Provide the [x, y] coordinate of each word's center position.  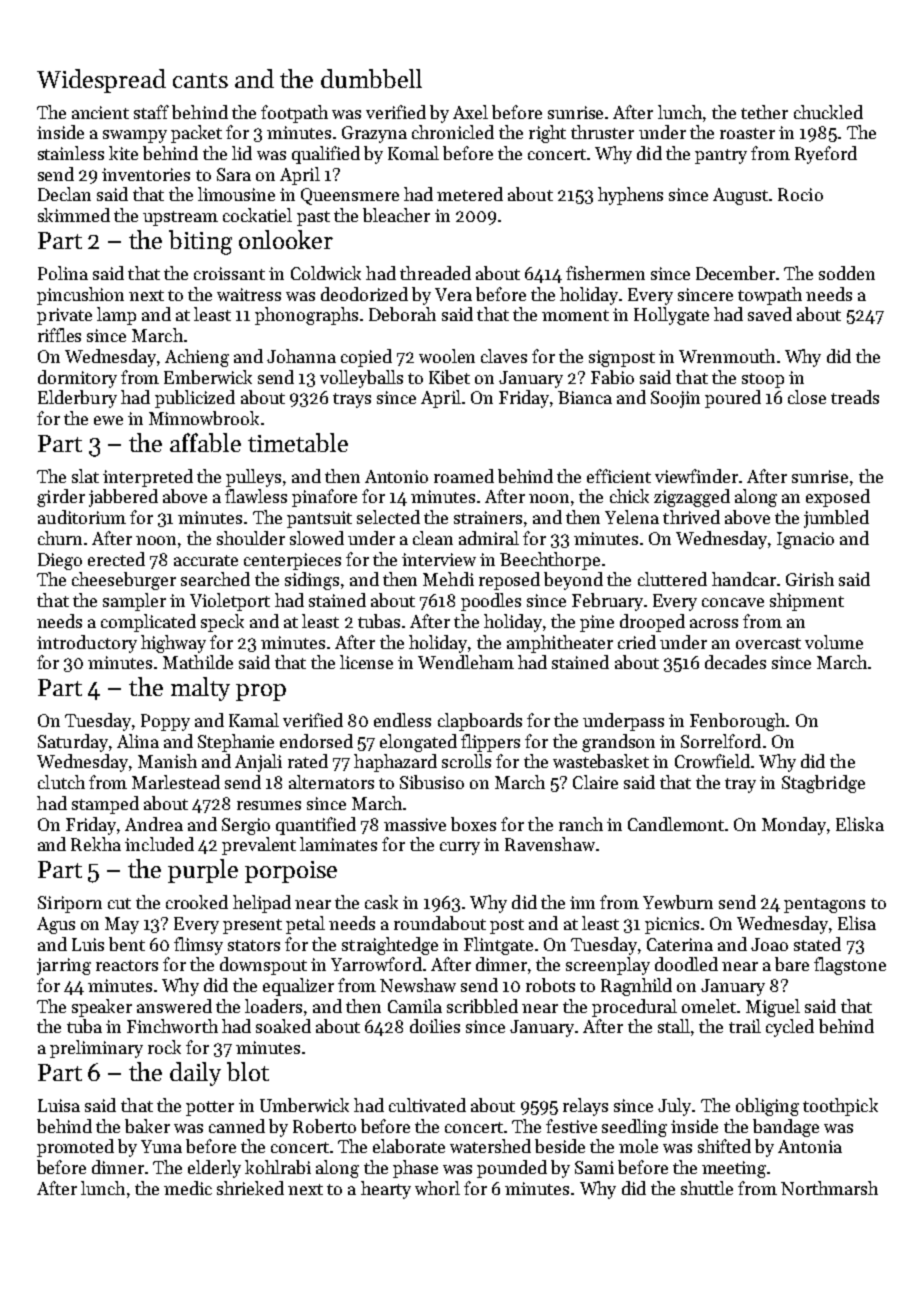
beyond [573, 581]
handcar [744, 579]
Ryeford [826, 155]
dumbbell [371, 78]
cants [200, 80]
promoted [75, 1148]
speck [222, 623]
